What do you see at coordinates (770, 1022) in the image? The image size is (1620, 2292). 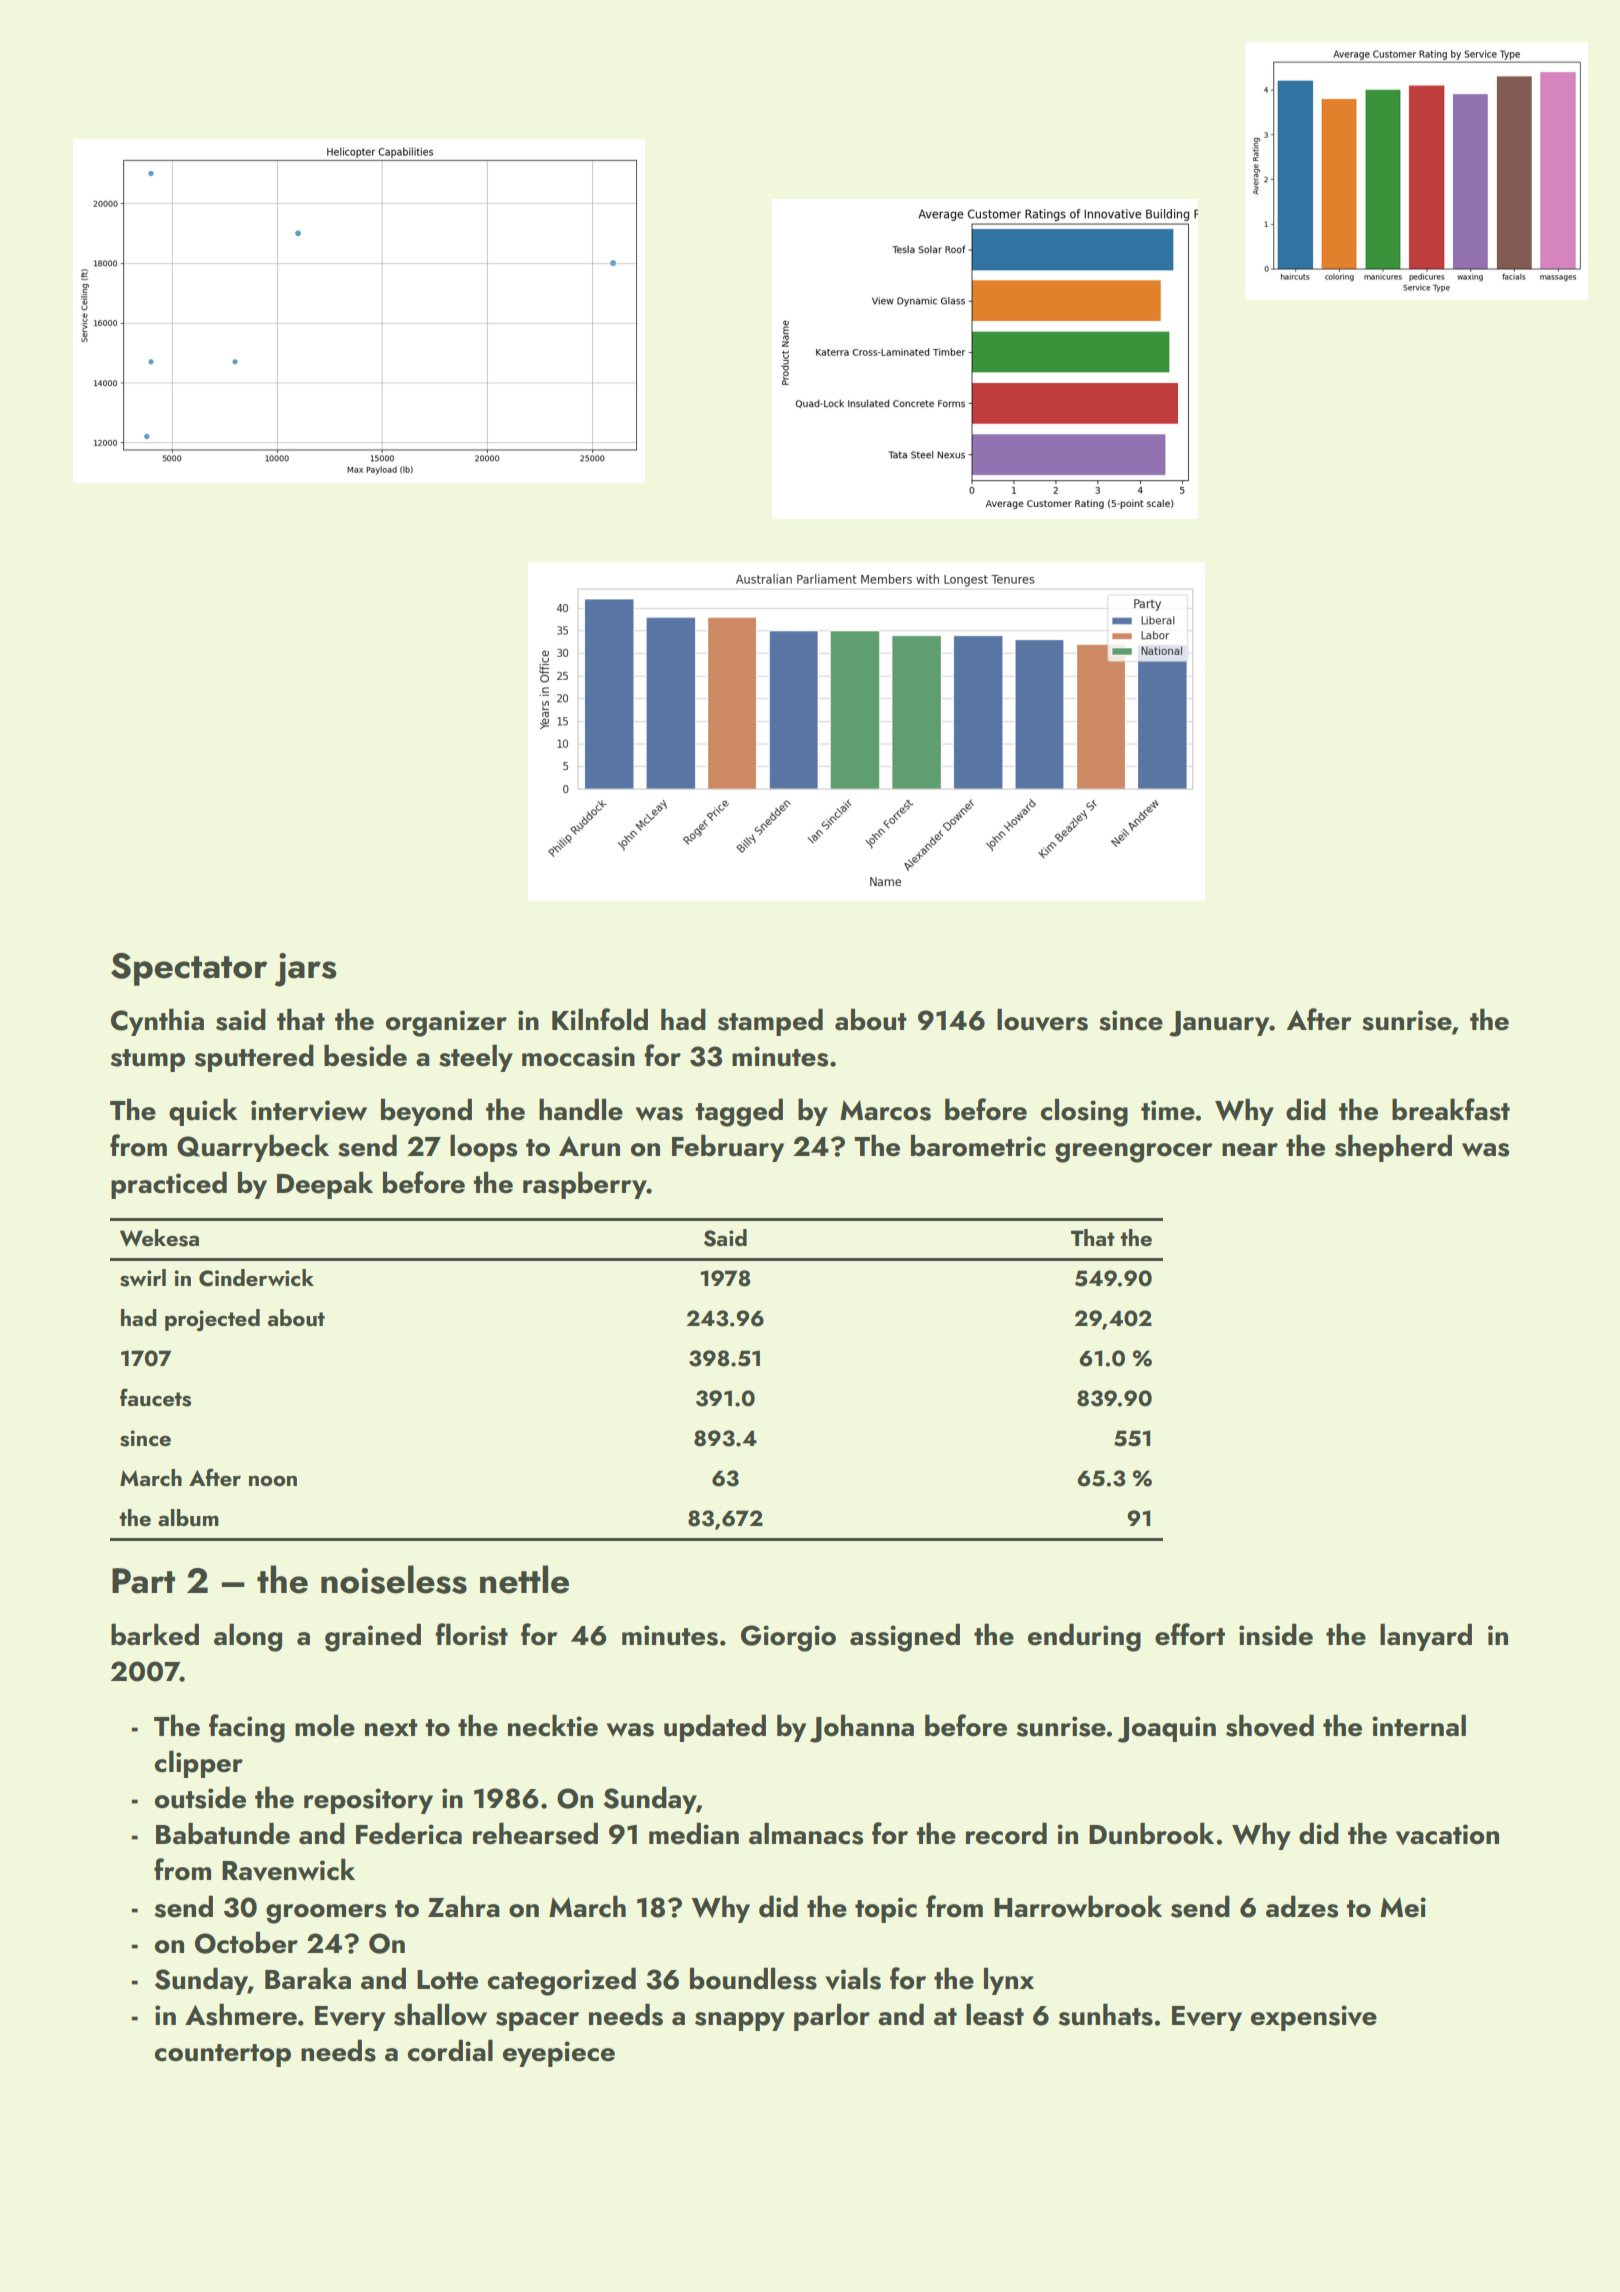 I see `stamped` at bounding box center [770, 1022].
